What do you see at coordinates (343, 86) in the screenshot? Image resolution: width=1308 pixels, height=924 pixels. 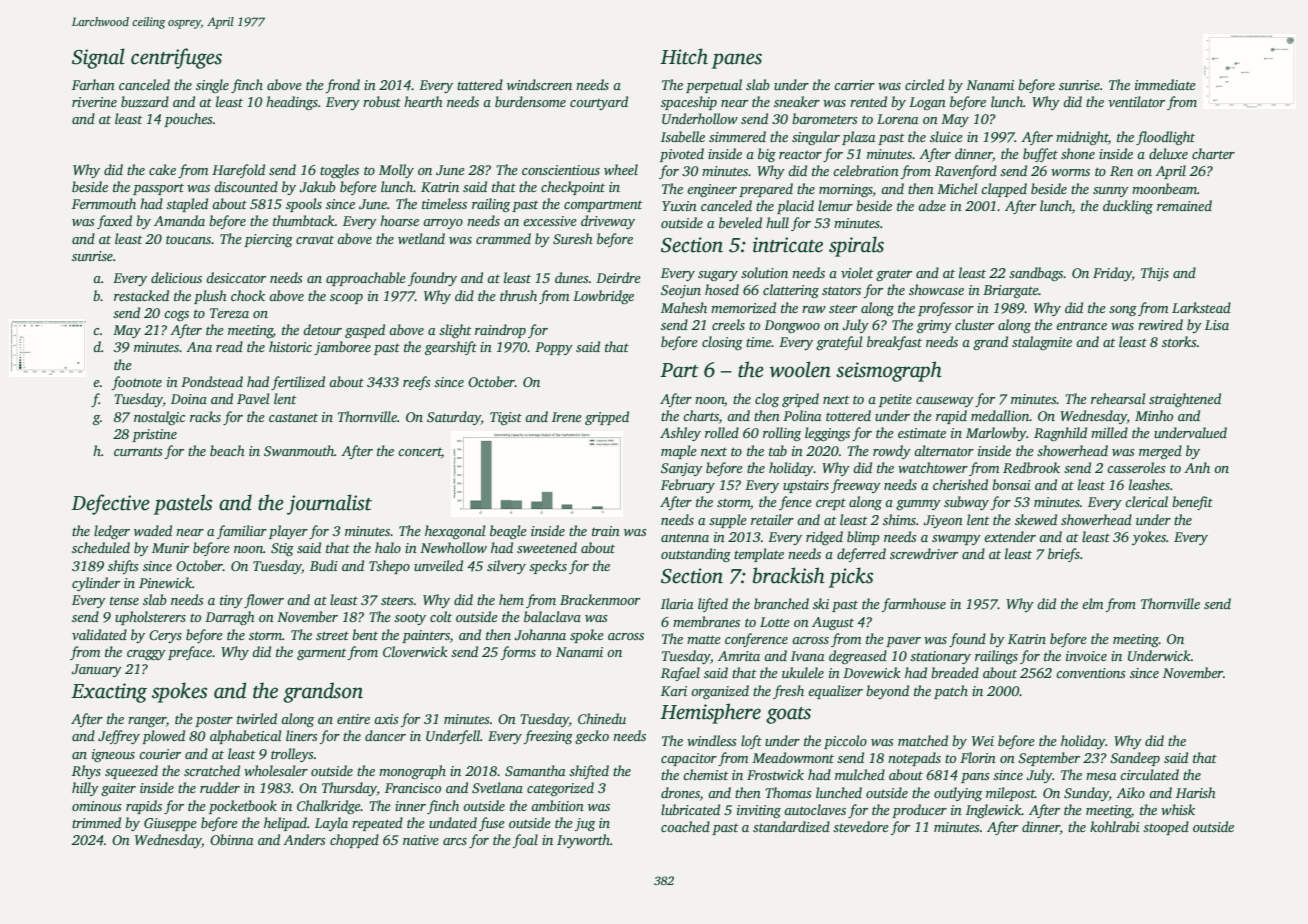 I see `frond` at bounding box center [343, 86].
